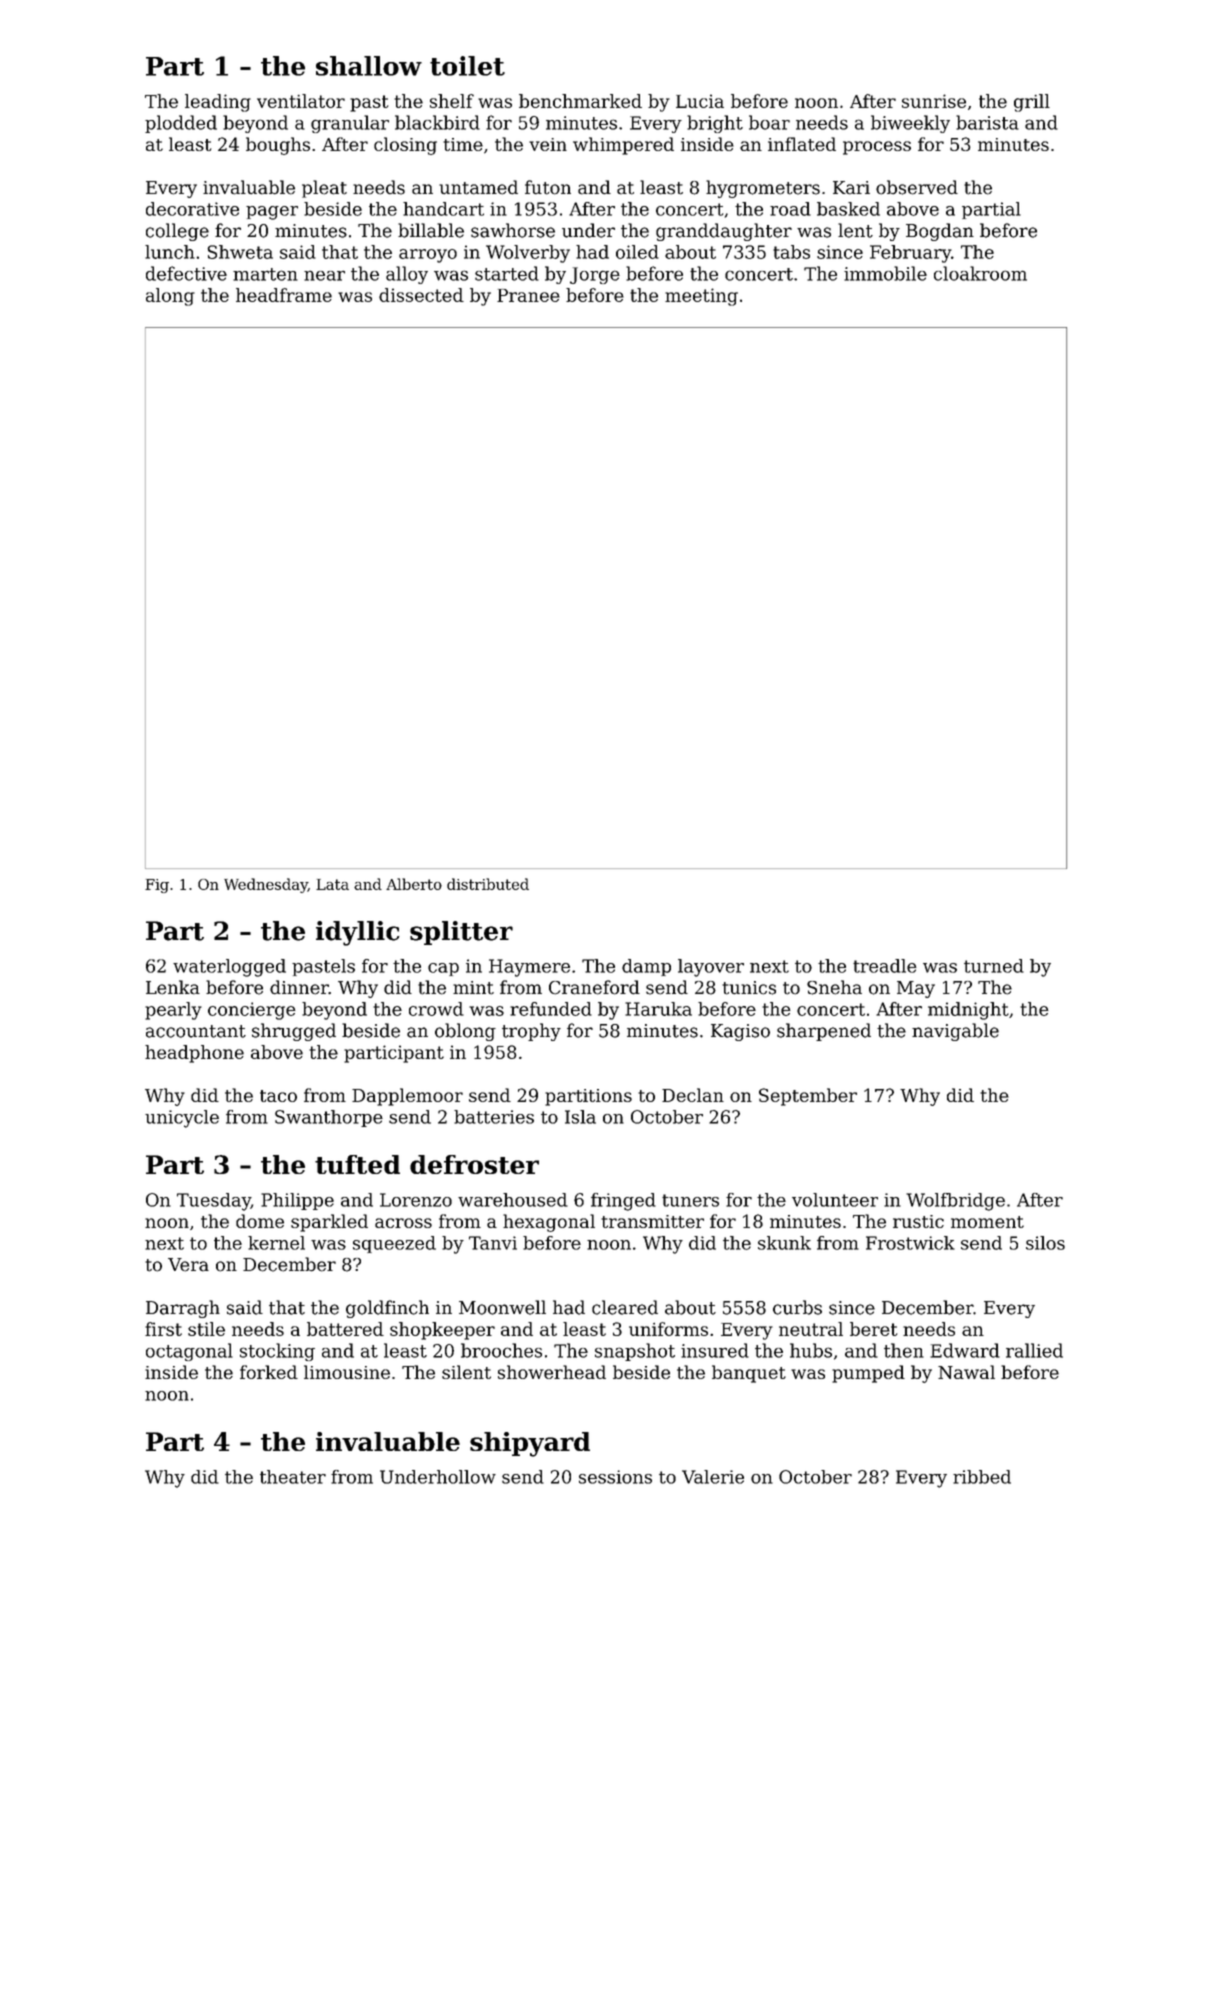 This page has width=1212, height=1996. What do you see at coordinates (580, 101) in the page?
I see `benchmarked` at bounding box center [580, 101].
